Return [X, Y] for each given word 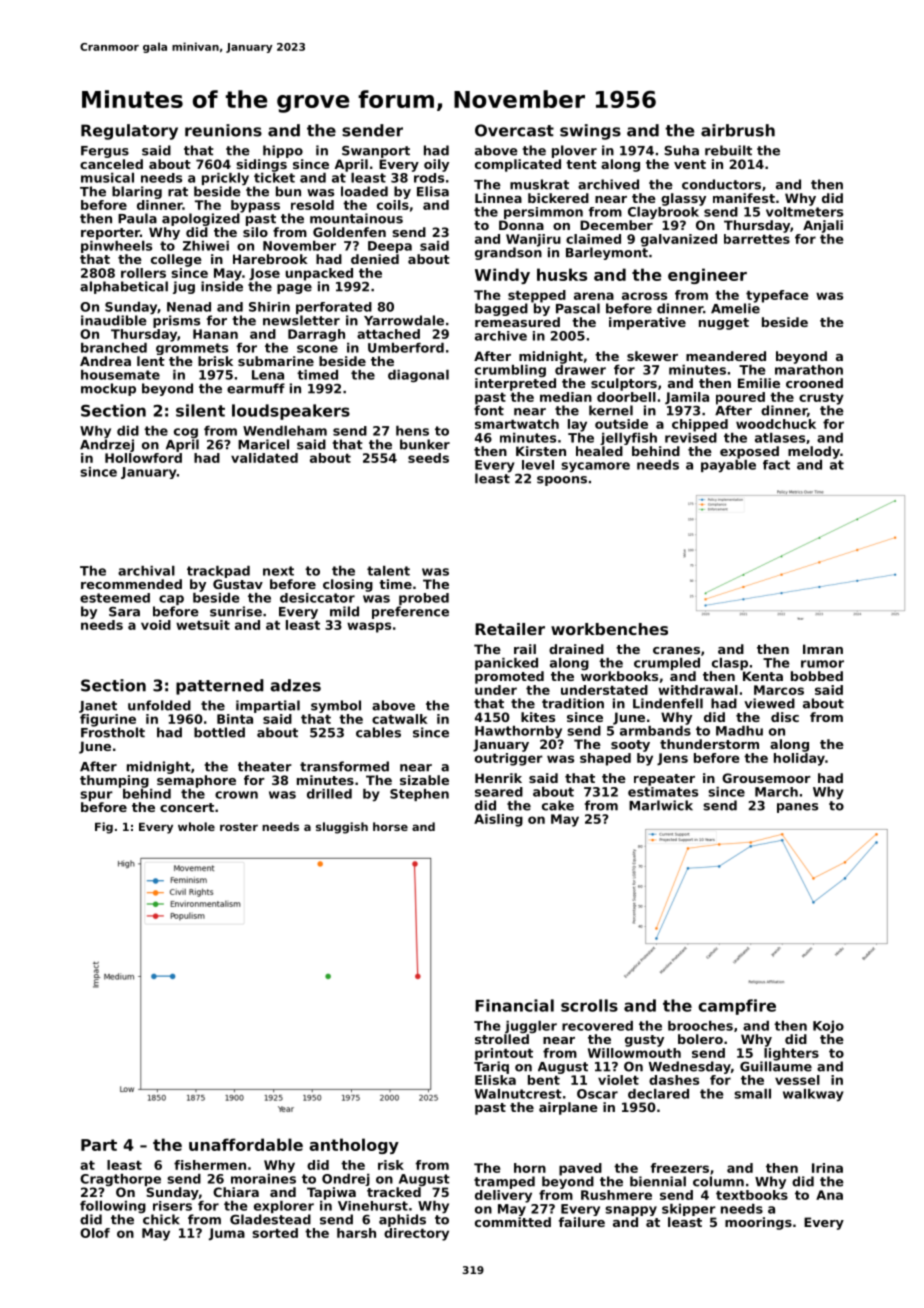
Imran [823, 649]
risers [172, 1206]
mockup [108, 389]
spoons [562, 481]
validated [264, 458]
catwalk [400, 719]
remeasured [517, 322]
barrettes [757, 239]
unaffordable [246, 1144]
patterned [220, 687]
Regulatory [129, 132]
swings [590, 132]
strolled [502, 1039]
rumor [822, 664]
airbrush [738, 130]
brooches [700, 1026]
